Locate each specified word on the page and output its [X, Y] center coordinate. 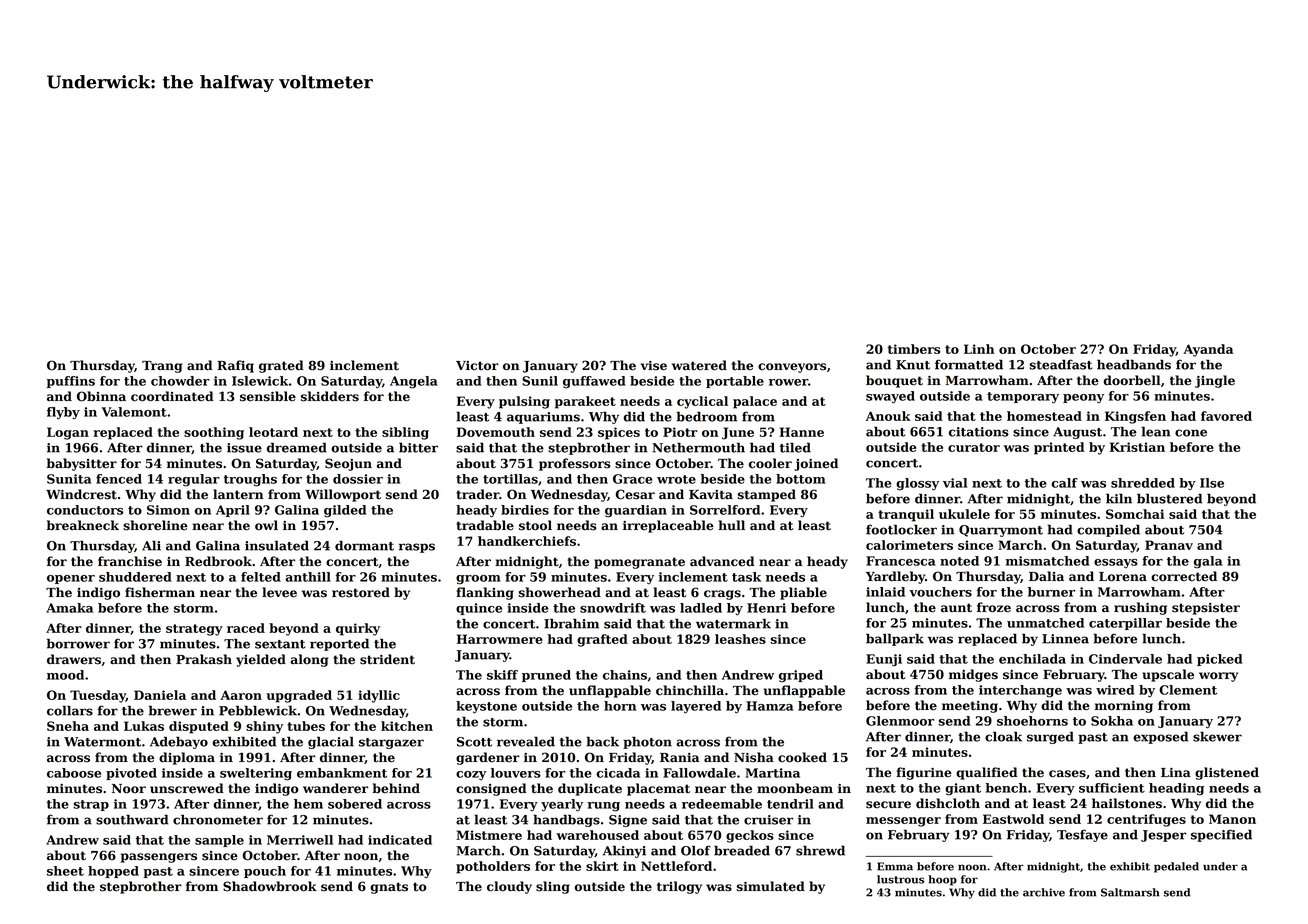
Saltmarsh [1130, 892]
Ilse [1212, 483]
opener [71, 579]
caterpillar [1125, 624]
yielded [261, 660]
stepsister [1206, 609]
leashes [740, 639]
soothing [214, 433]
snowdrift [613, 608]
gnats [389, 888]
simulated [770, 886]
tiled [795, 447]
